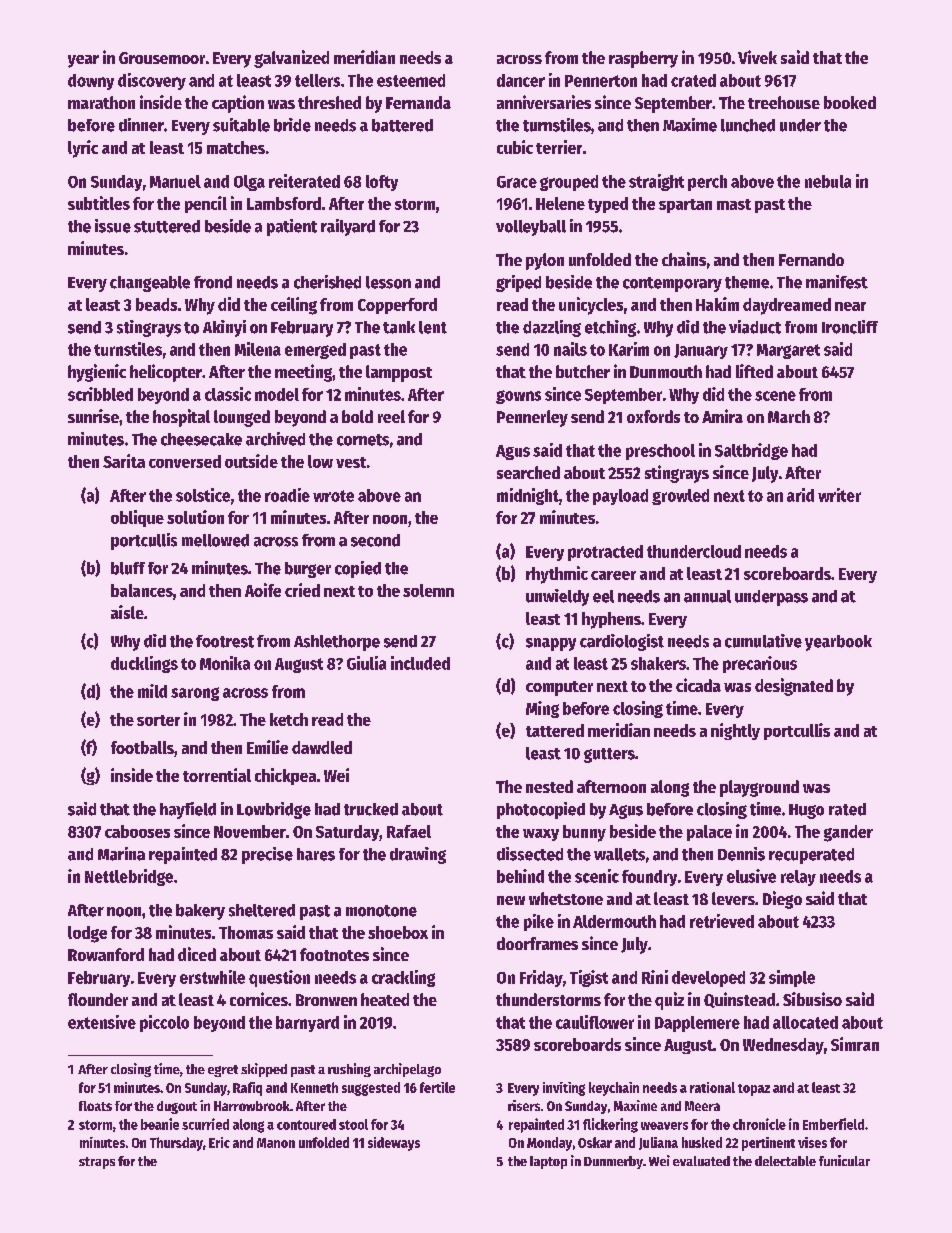 The height and width of the screenshot is (1233, 952). Describe the element at coordinates (428, 590) in the screenshot. I see `solemn` at that location.
